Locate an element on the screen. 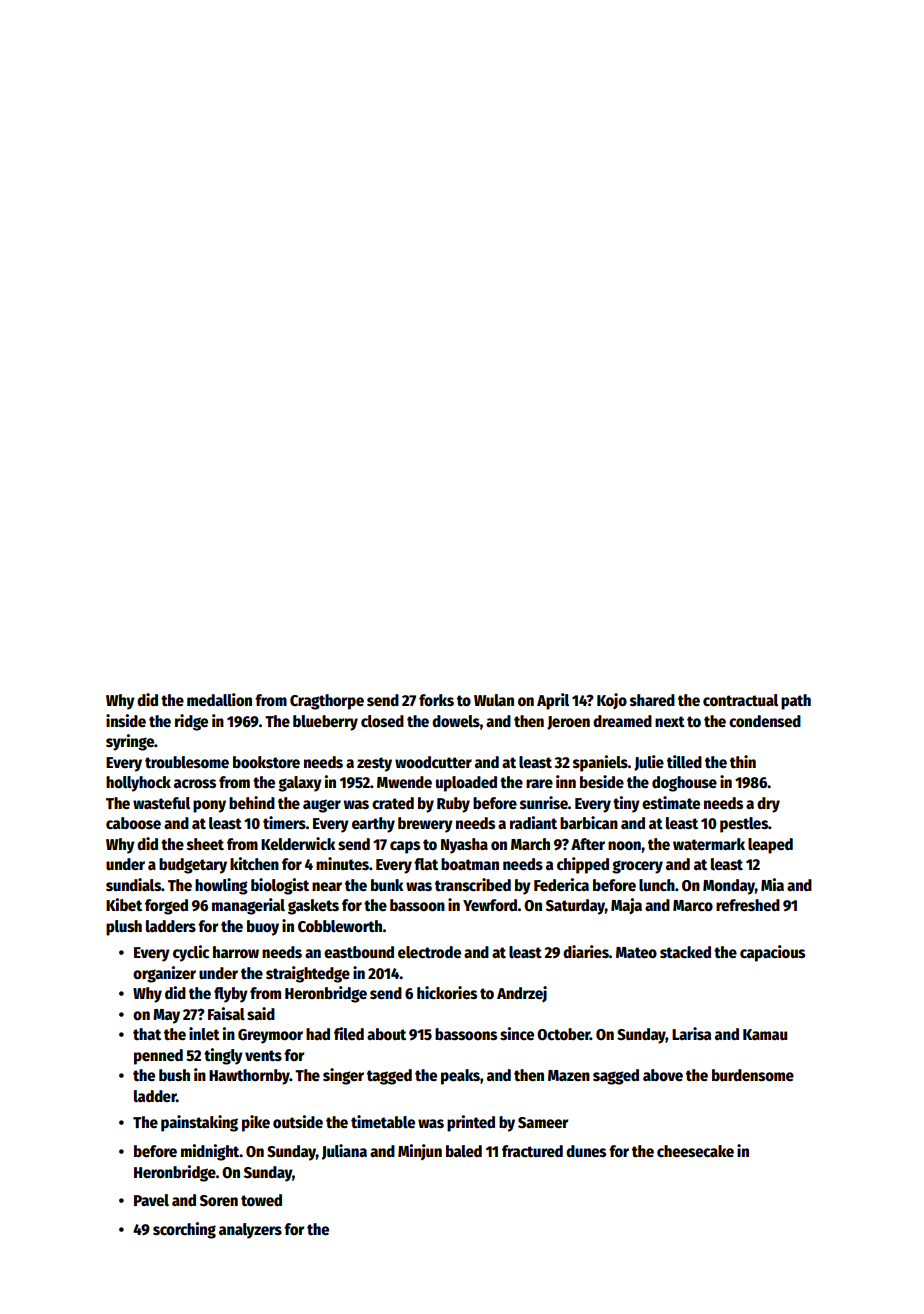 This screenshot has width=924, height=1314. transcribed is located at coordinates (473, 885).
